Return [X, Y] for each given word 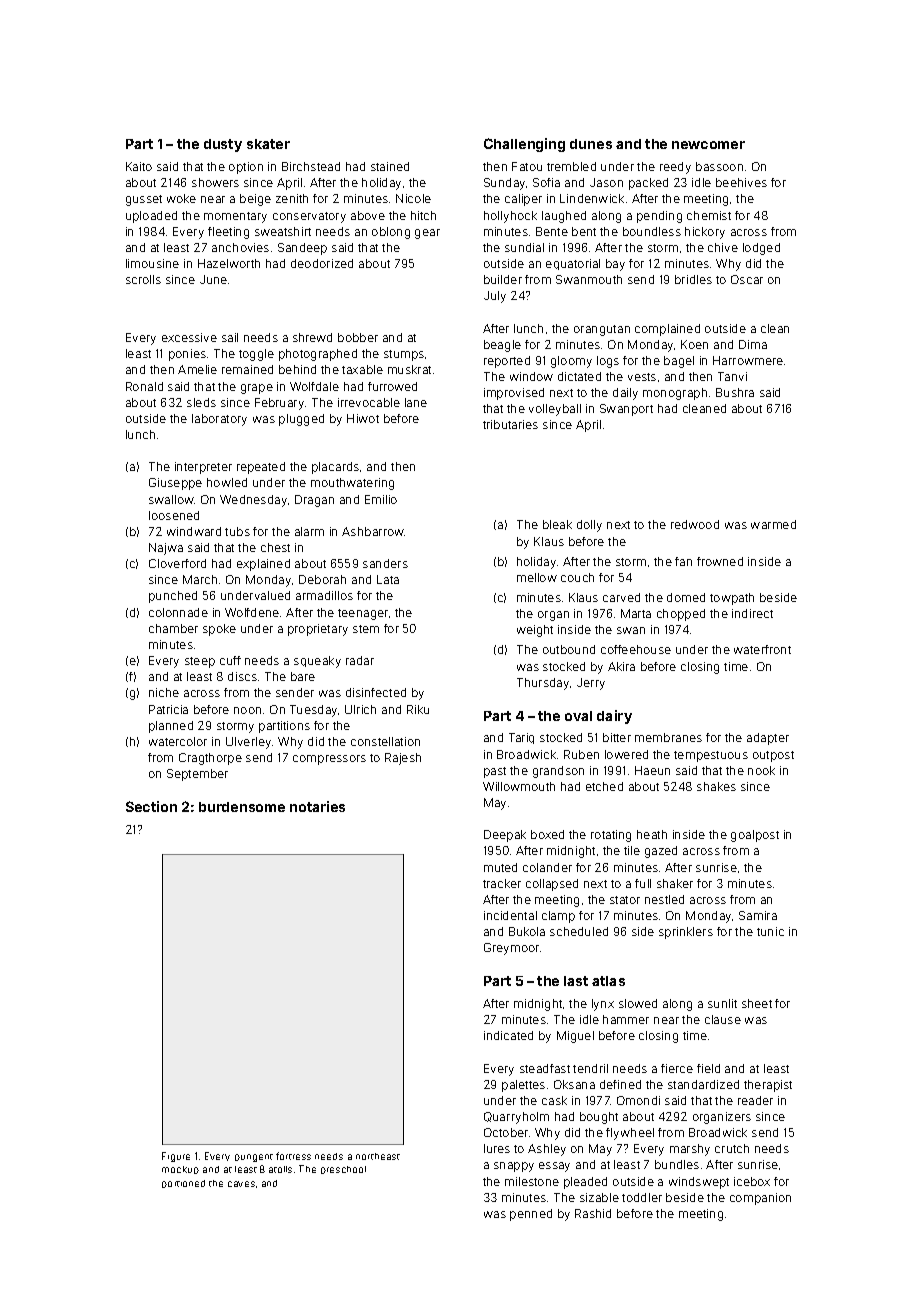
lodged [761, 249]
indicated [508, 1035]
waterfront [762, 649]
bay [615, 265]
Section [151, 806]
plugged [301, 420]
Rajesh [403, 759]
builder [503, 279]
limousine [152, 263]
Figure [176, 1157]
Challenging [524, 145]
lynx [603, 1005]
